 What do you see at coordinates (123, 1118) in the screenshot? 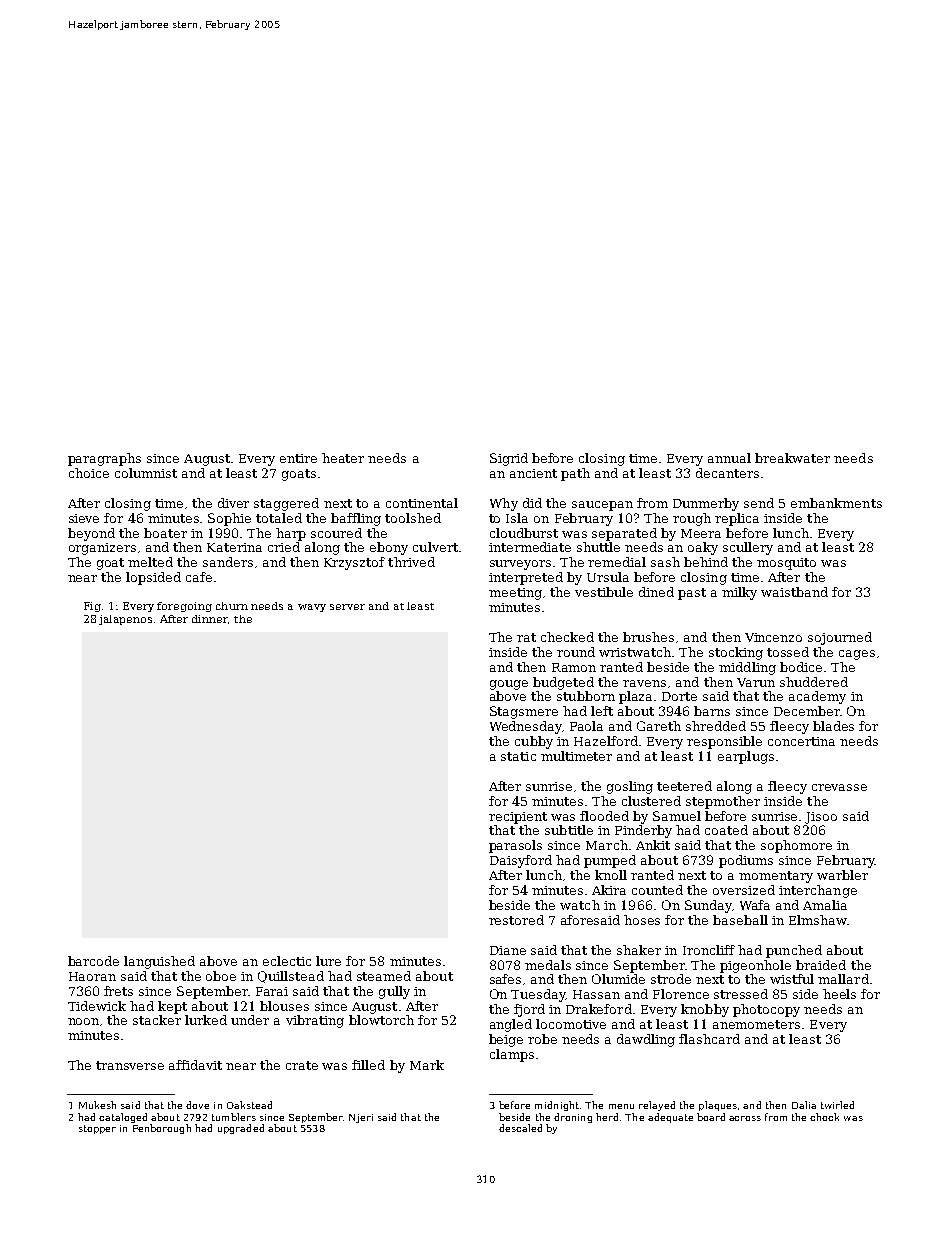
I see `cataloged` at bounding box center [123, 1118].
